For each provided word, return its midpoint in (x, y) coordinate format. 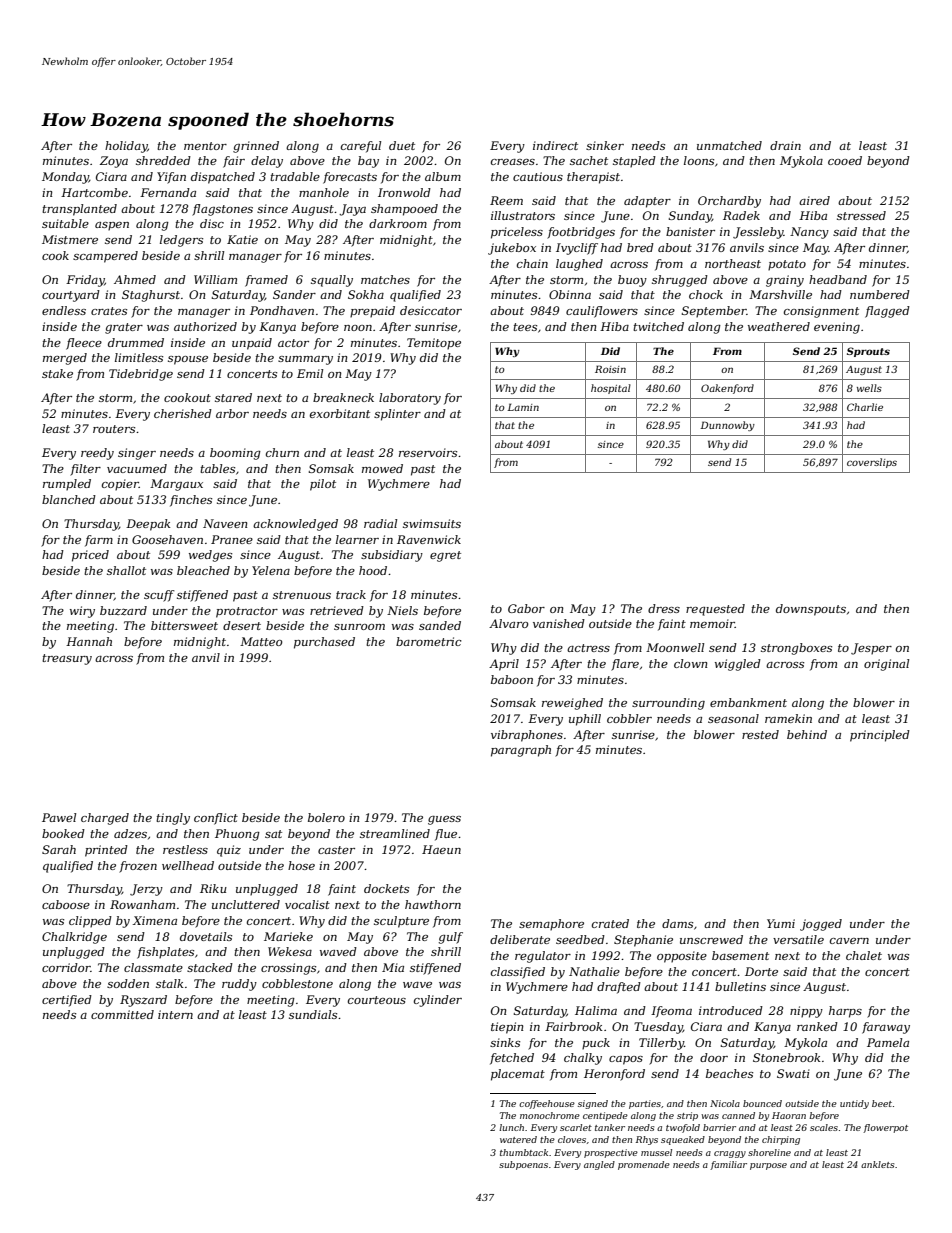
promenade (644, 1165)
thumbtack (524, 1152)
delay (267, 162)
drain (785, 145)
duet (402, 145)
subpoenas (523, 1165)
